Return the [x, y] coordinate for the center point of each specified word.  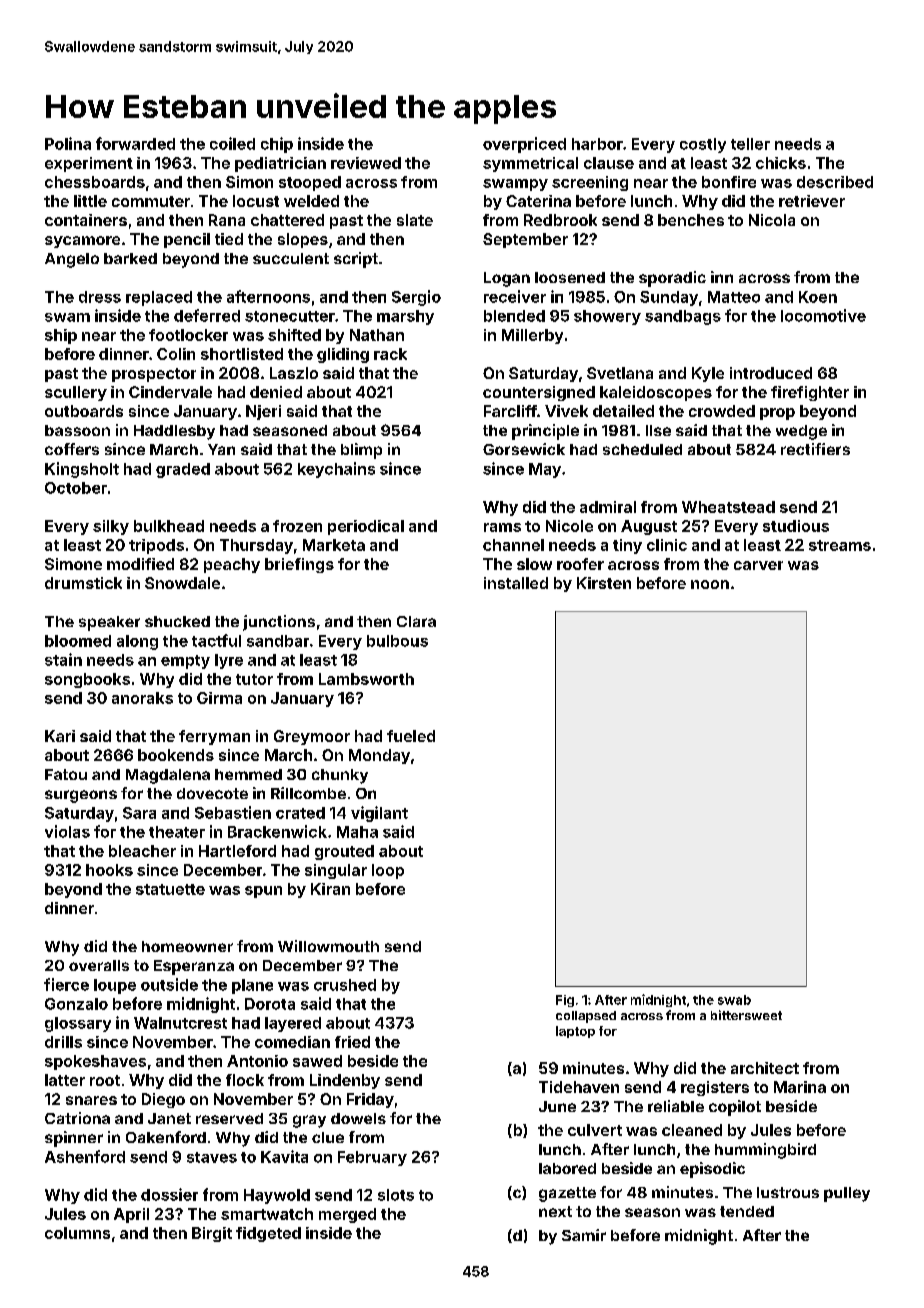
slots [396, 1195]
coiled [232, 143]
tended [747, 1211]
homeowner [187, 946]
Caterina [538, 201]
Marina [800, 1087]
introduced [771, 373]
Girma [219, 698]
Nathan [377, 335]
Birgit [212, 1234]
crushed [345, 985]
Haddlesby [174, 432]
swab [734, 1000]
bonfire [729, 182]
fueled [411, 736]
